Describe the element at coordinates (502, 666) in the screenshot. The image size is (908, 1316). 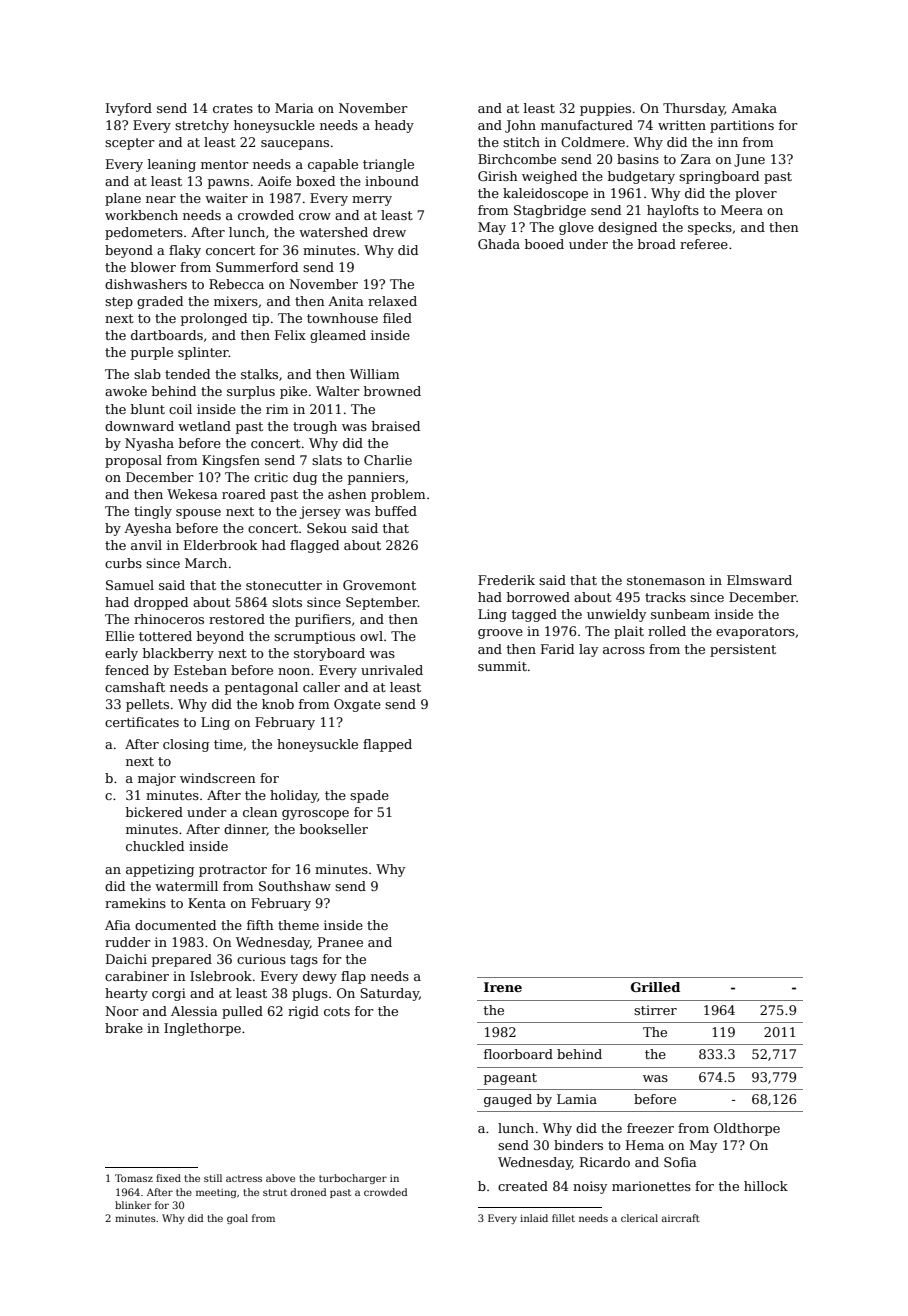
I see `summit` at that location.
